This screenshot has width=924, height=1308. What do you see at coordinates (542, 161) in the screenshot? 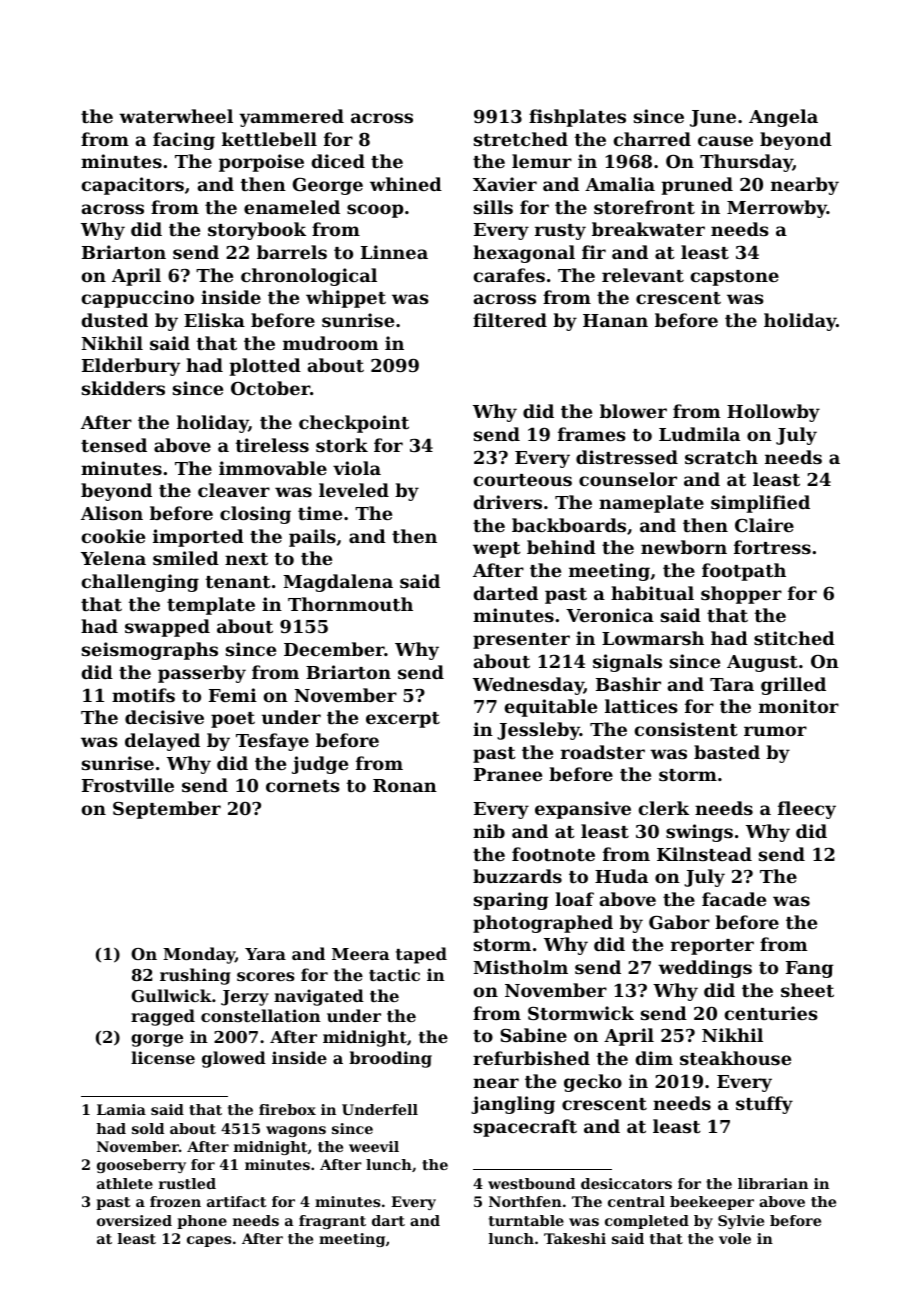
I see `lemur` at bounding box center [542, 161].
